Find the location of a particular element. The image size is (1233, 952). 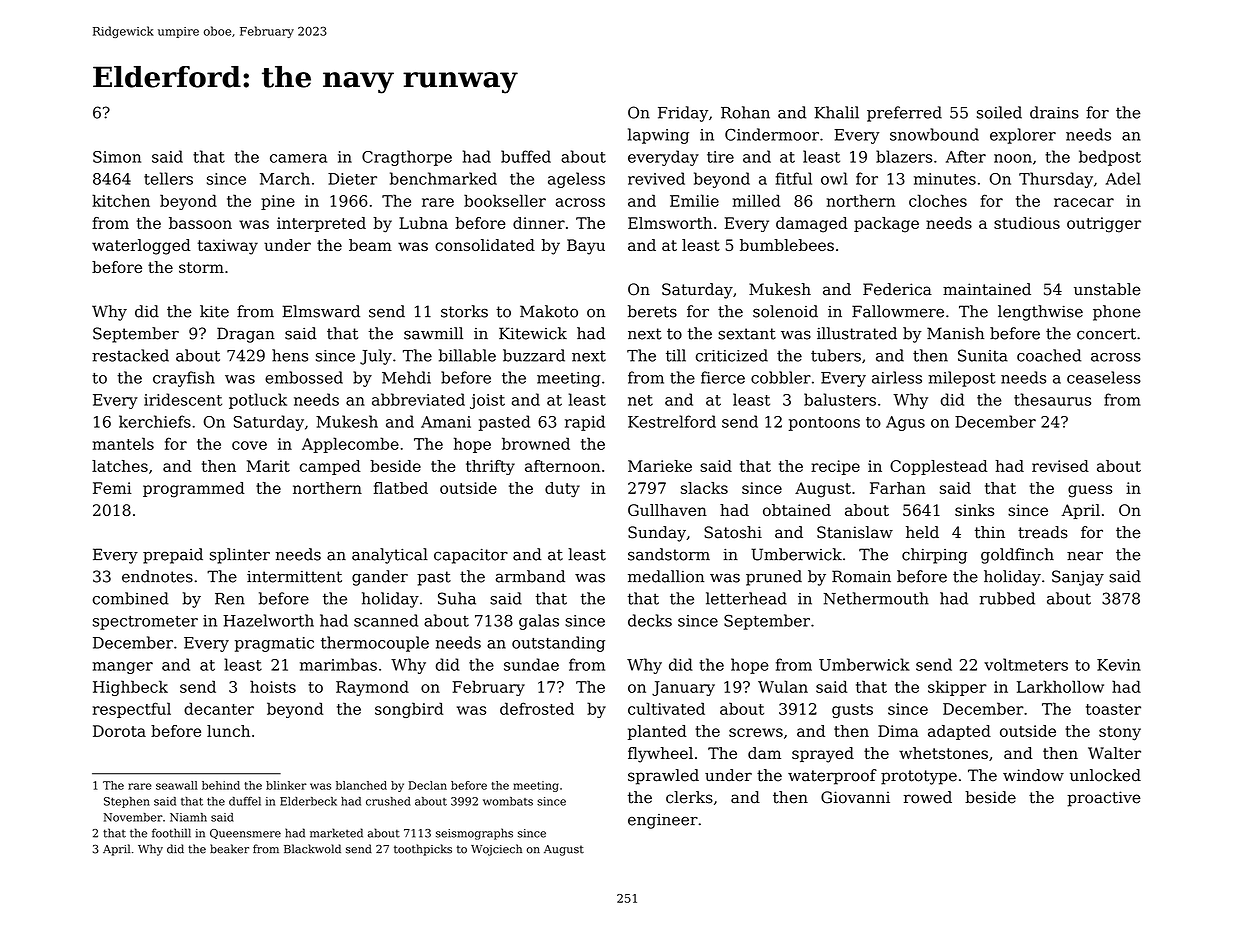

drains is located at coordinates (1054, 112).
